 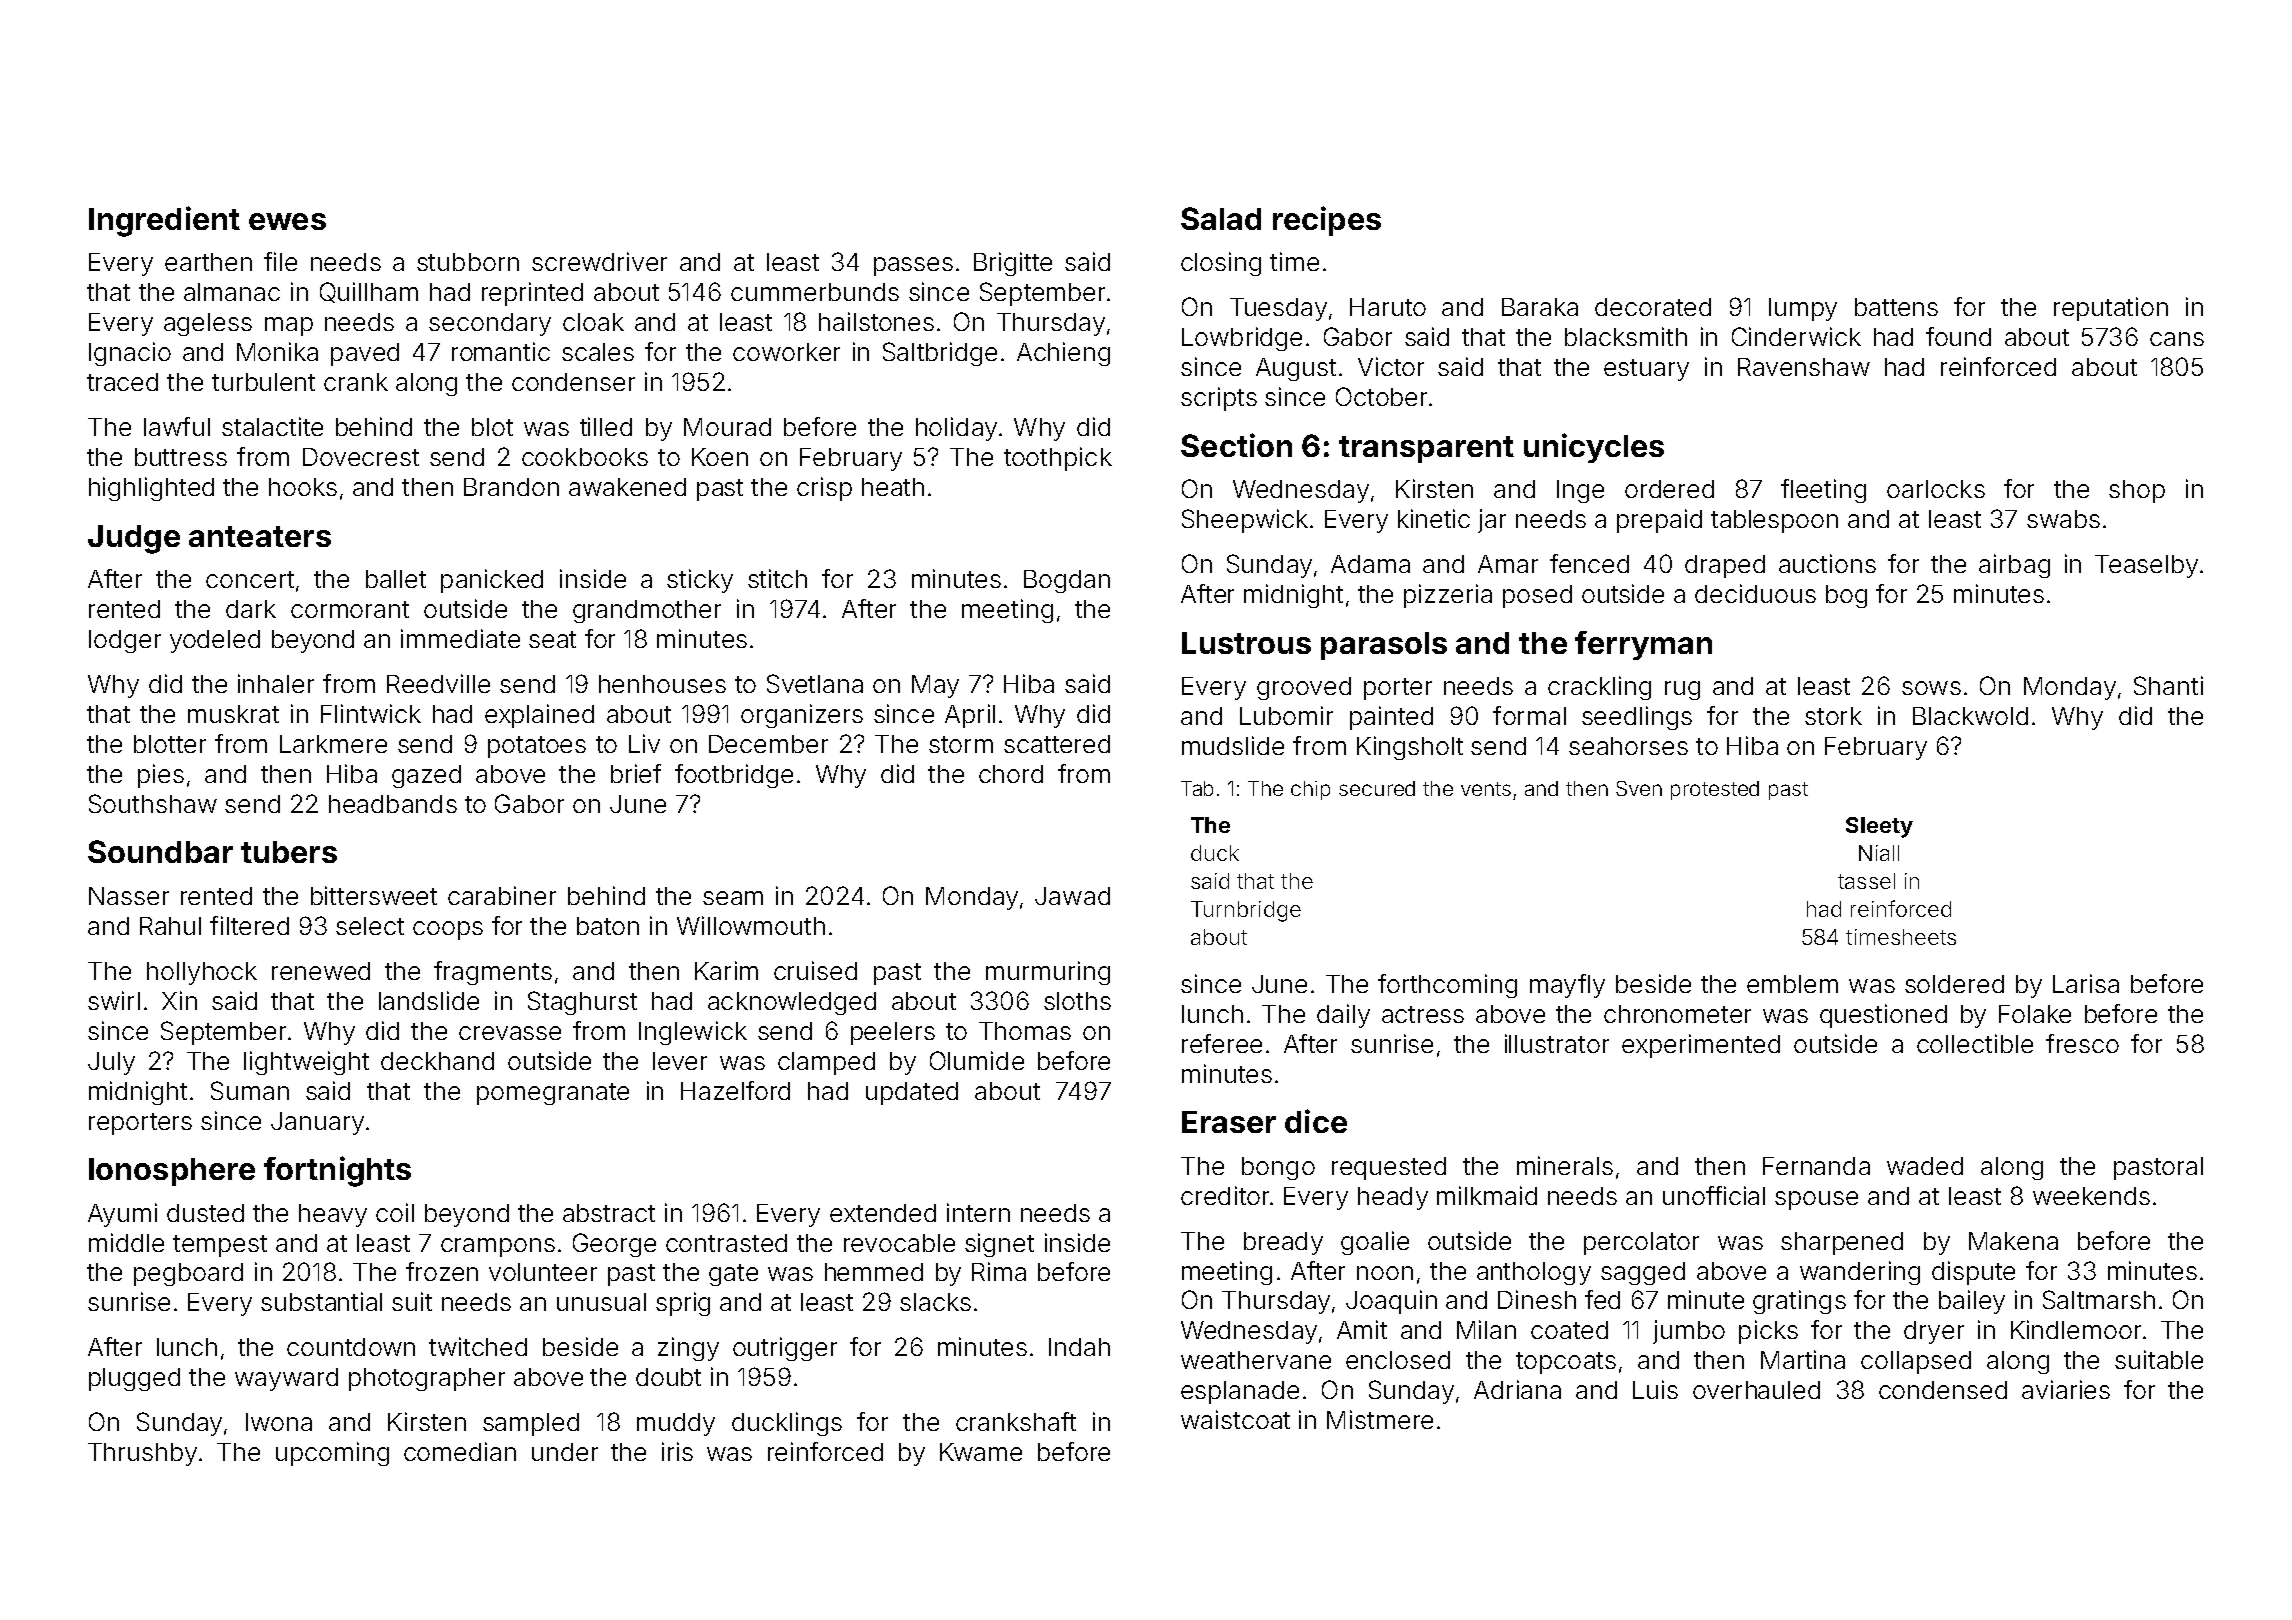 I want to click on plugged, so click(x=134, y=1379).
